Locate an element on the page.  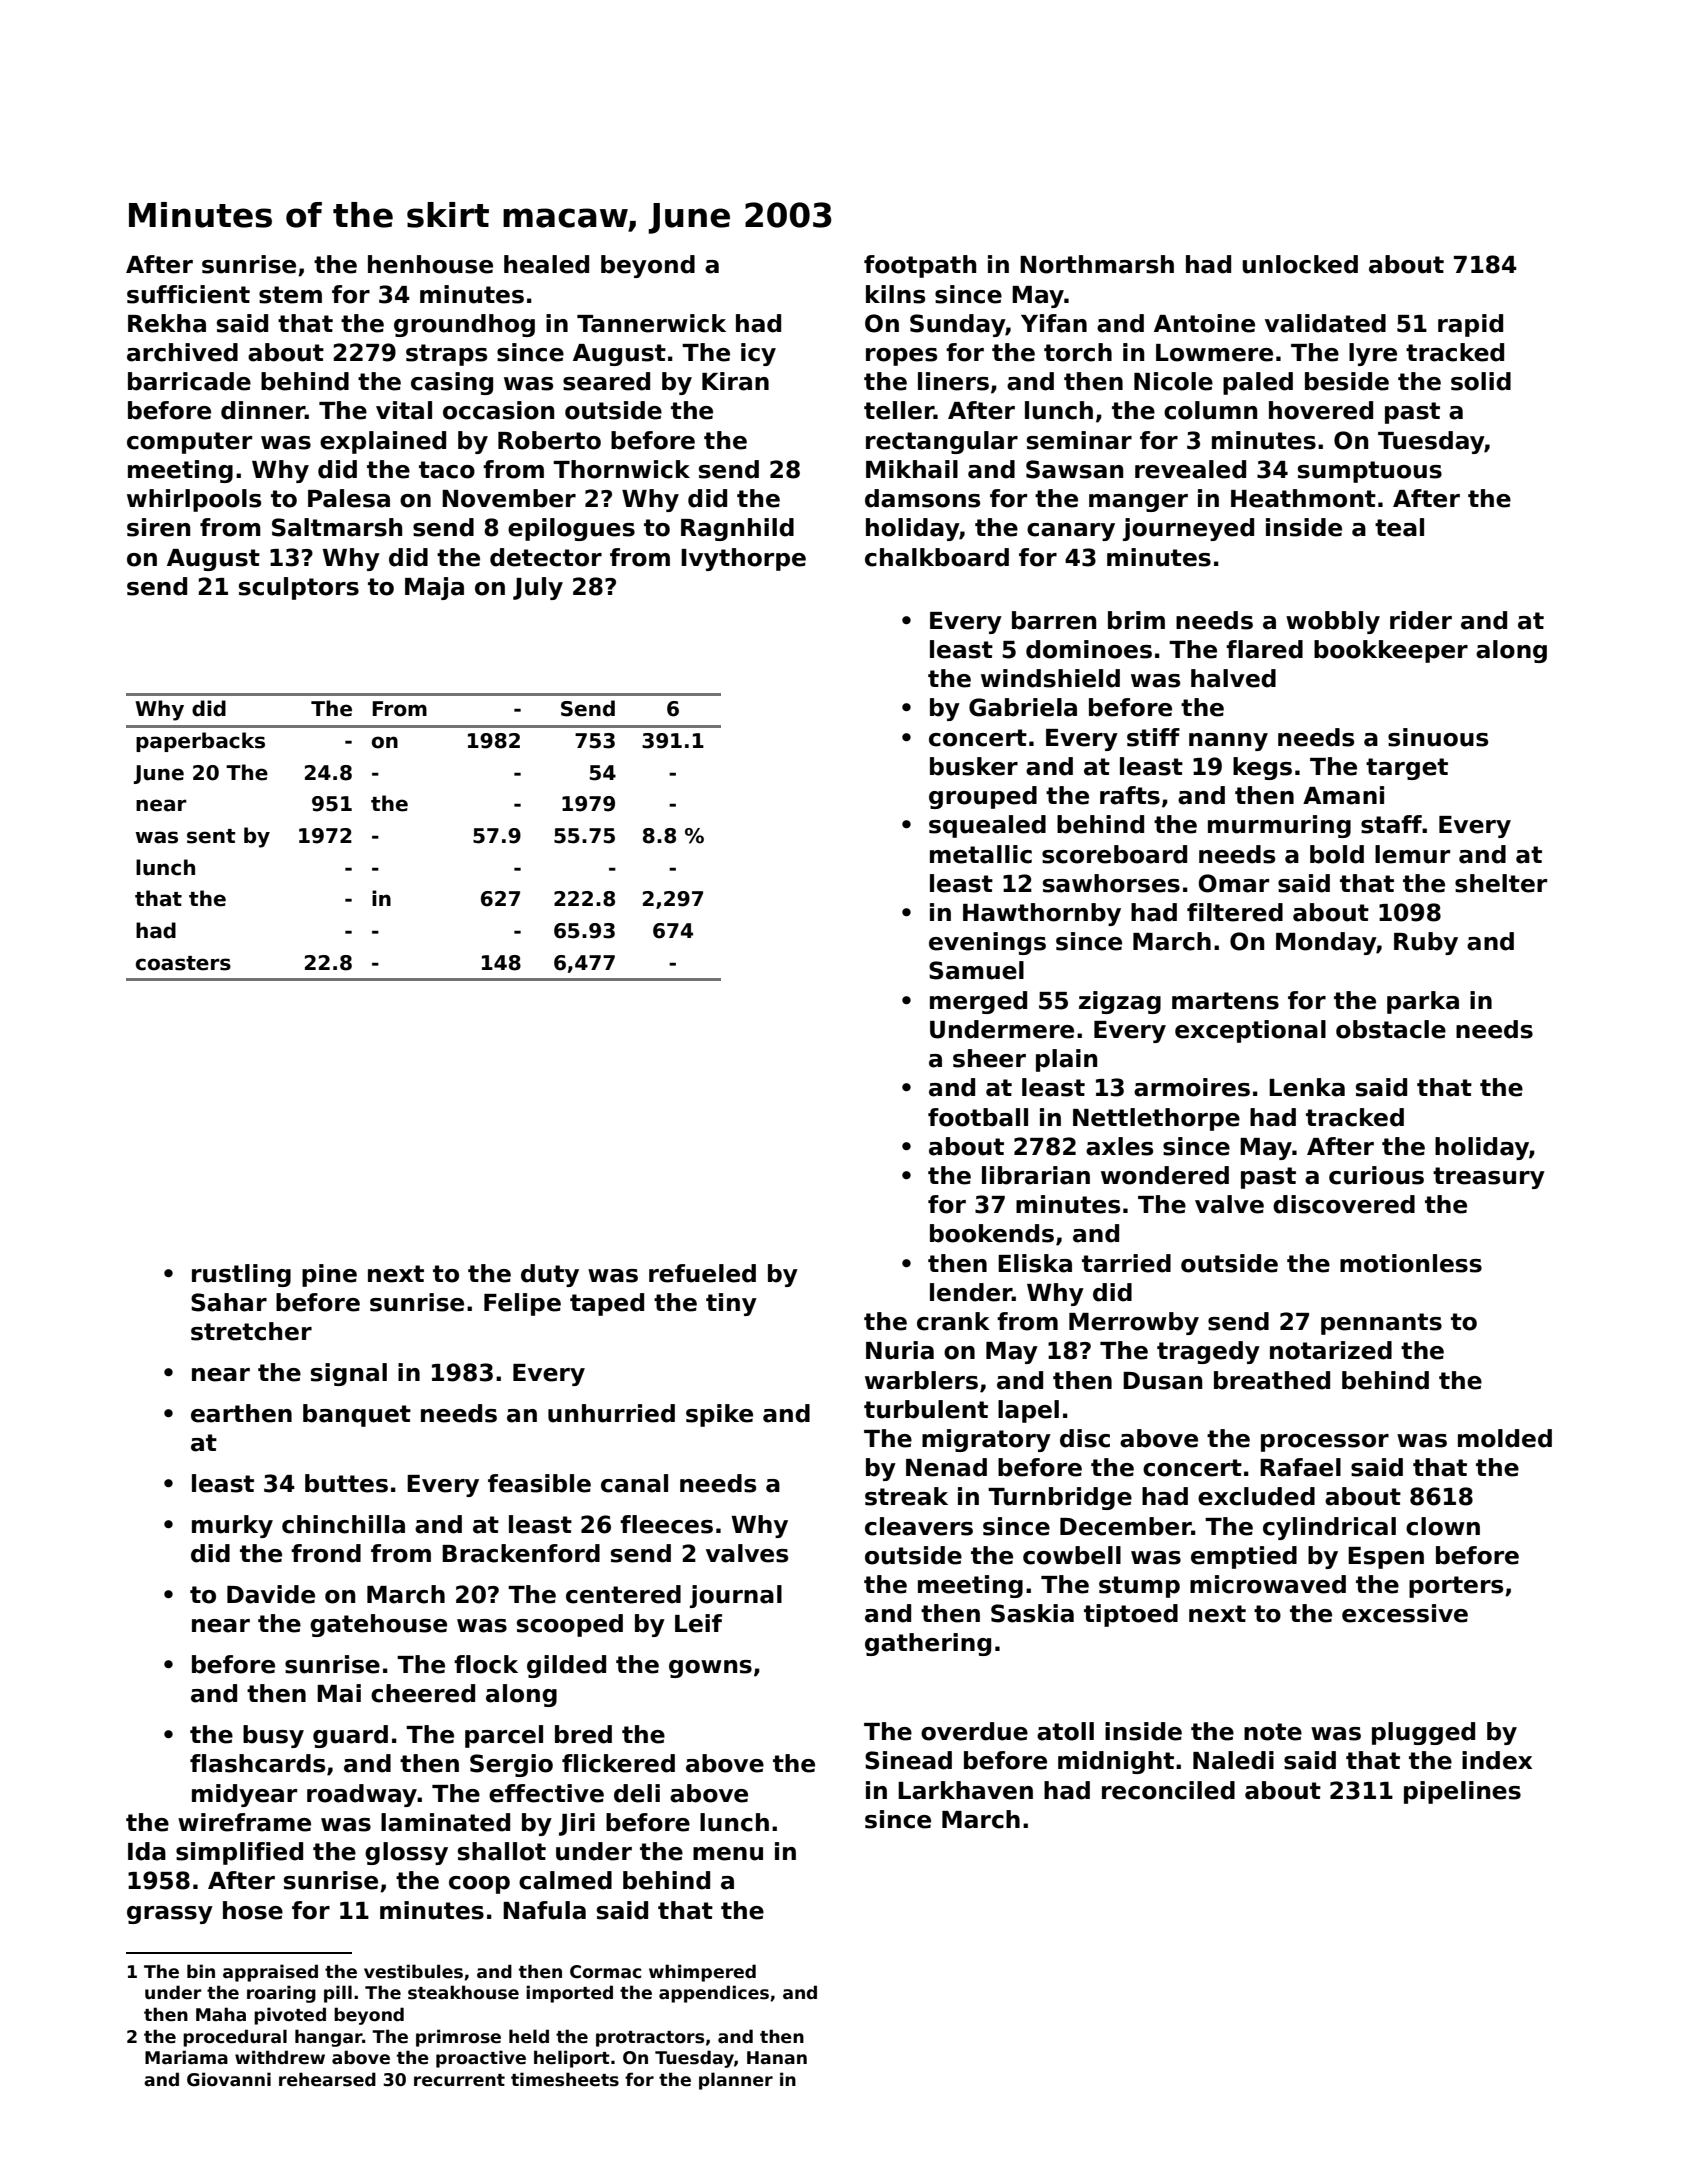
Northmarsh is located at coordinates (1097, 264).
